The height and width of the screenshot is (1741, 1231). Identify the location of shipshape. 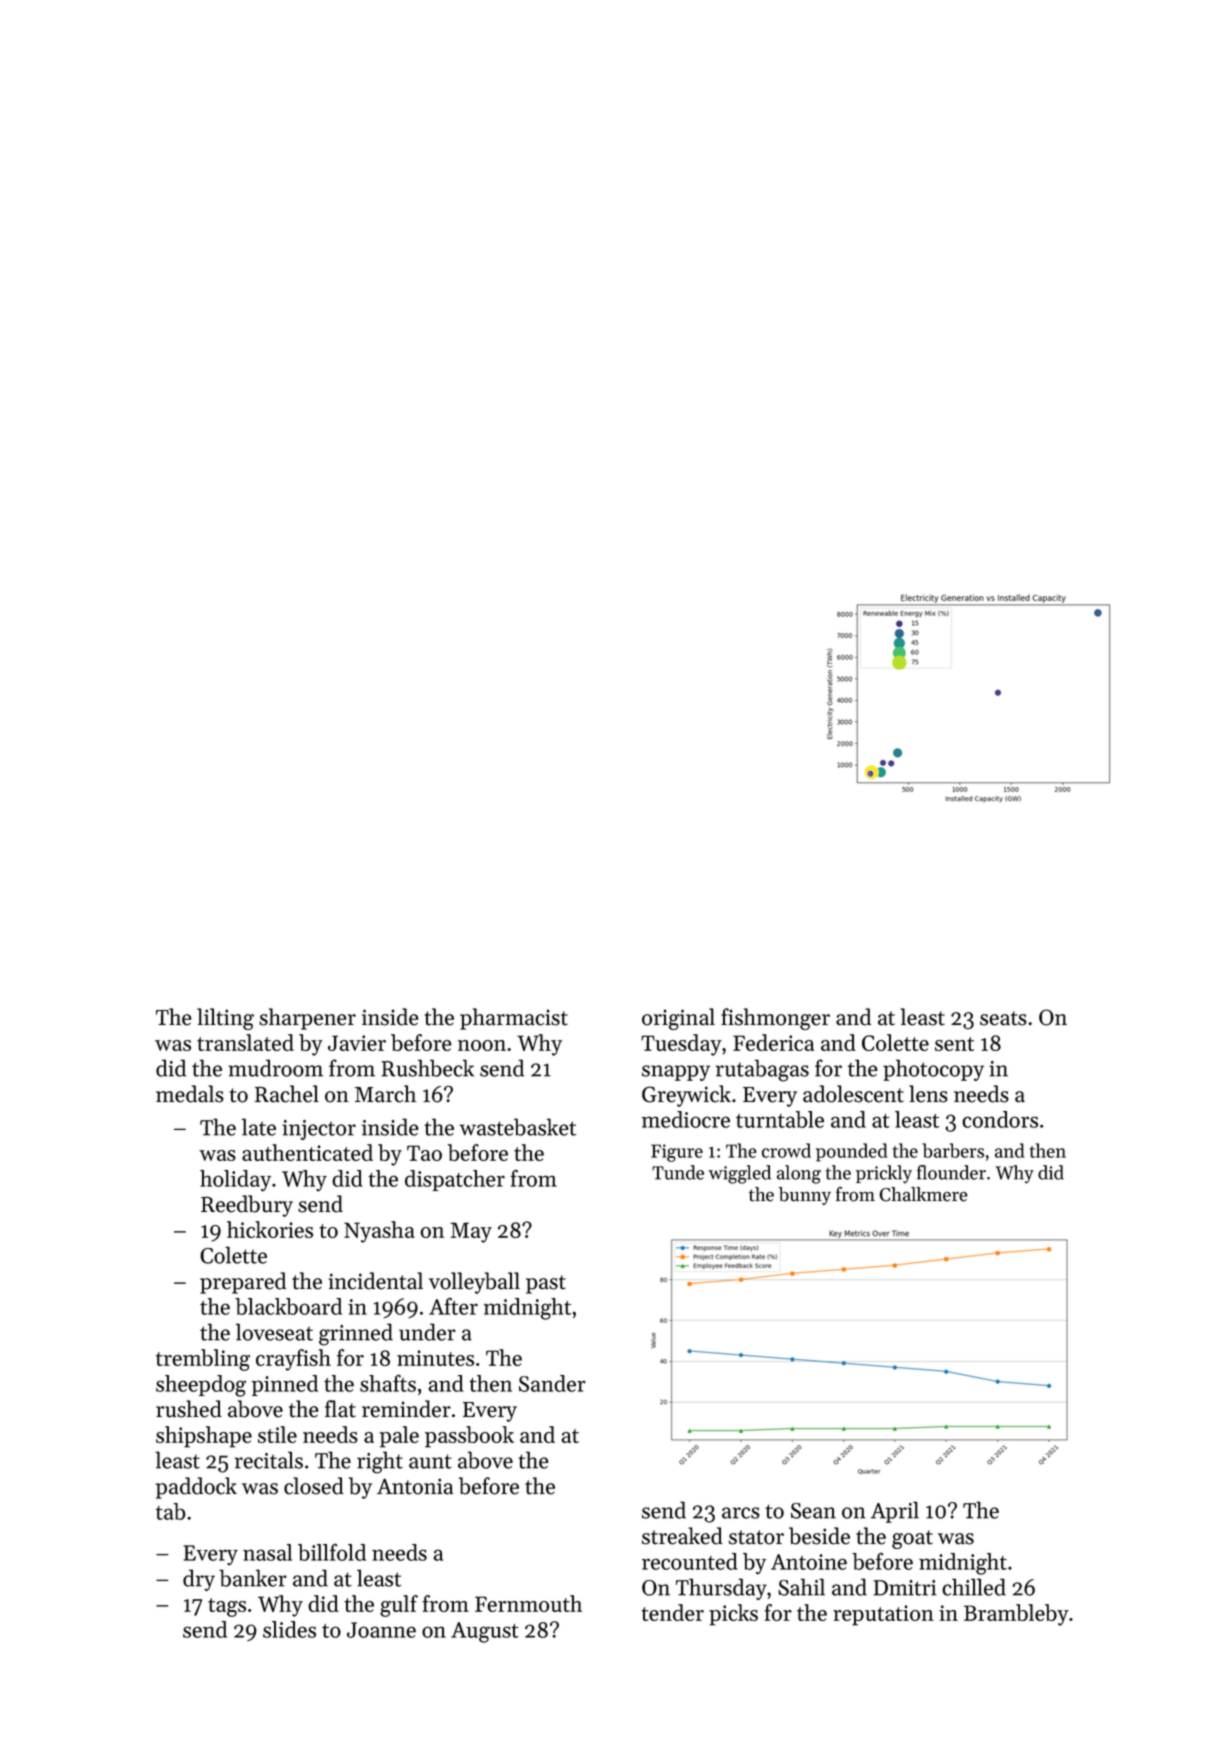
(204, 1437).
